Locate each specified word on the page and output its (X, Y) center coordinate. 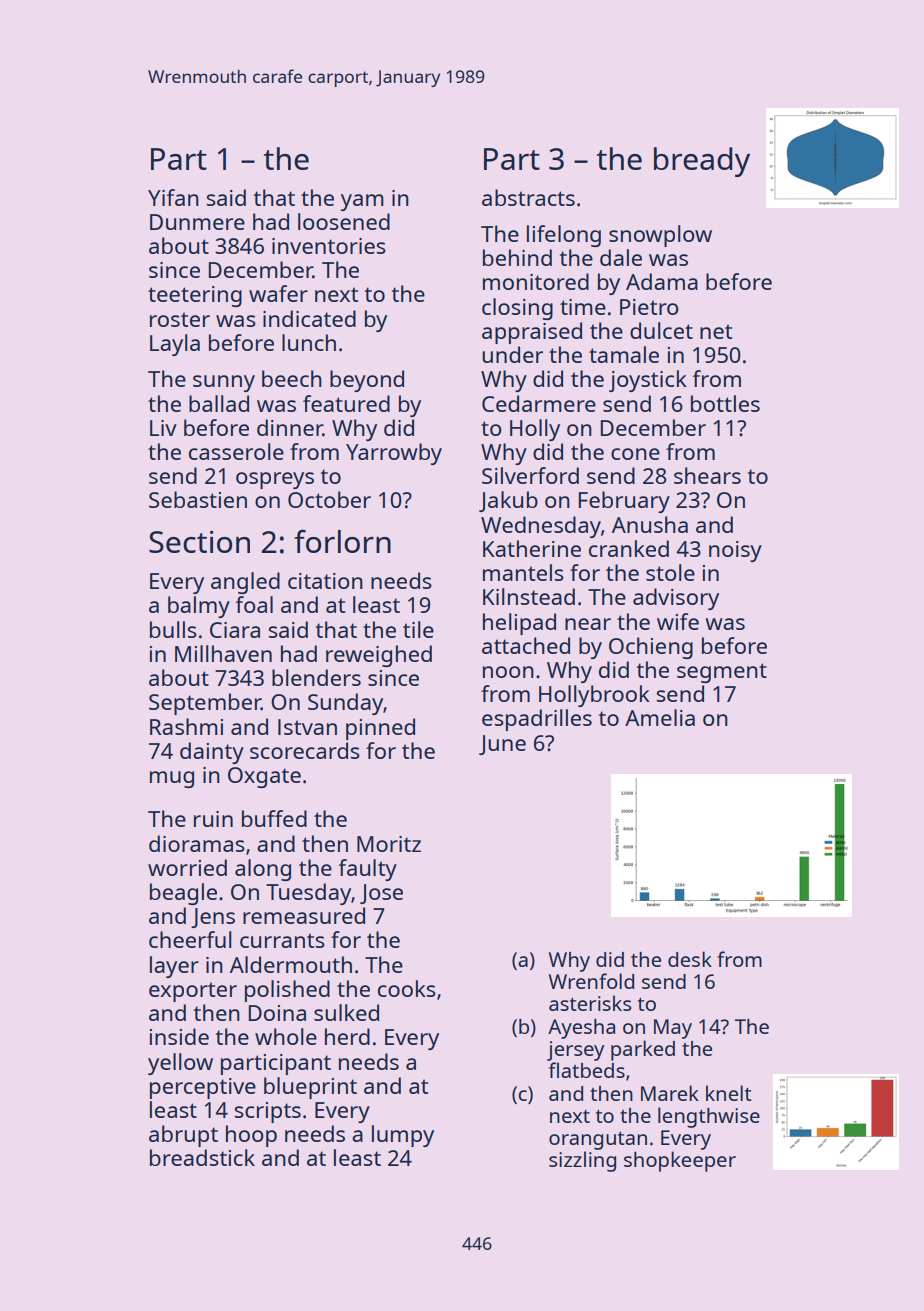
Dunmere (197, 222)
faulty (368, 870)
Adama (662, 281)
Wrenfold (591, 981)
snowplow (660, 236)
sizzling (582, 1161)
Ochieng (651, 648)
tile (418, 629)
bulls (173, 629)
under (512, 354)
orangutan (598, 1141)
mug (172, 779)
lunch (309, 342)
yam (362, 202)
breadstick (202, 1157)
